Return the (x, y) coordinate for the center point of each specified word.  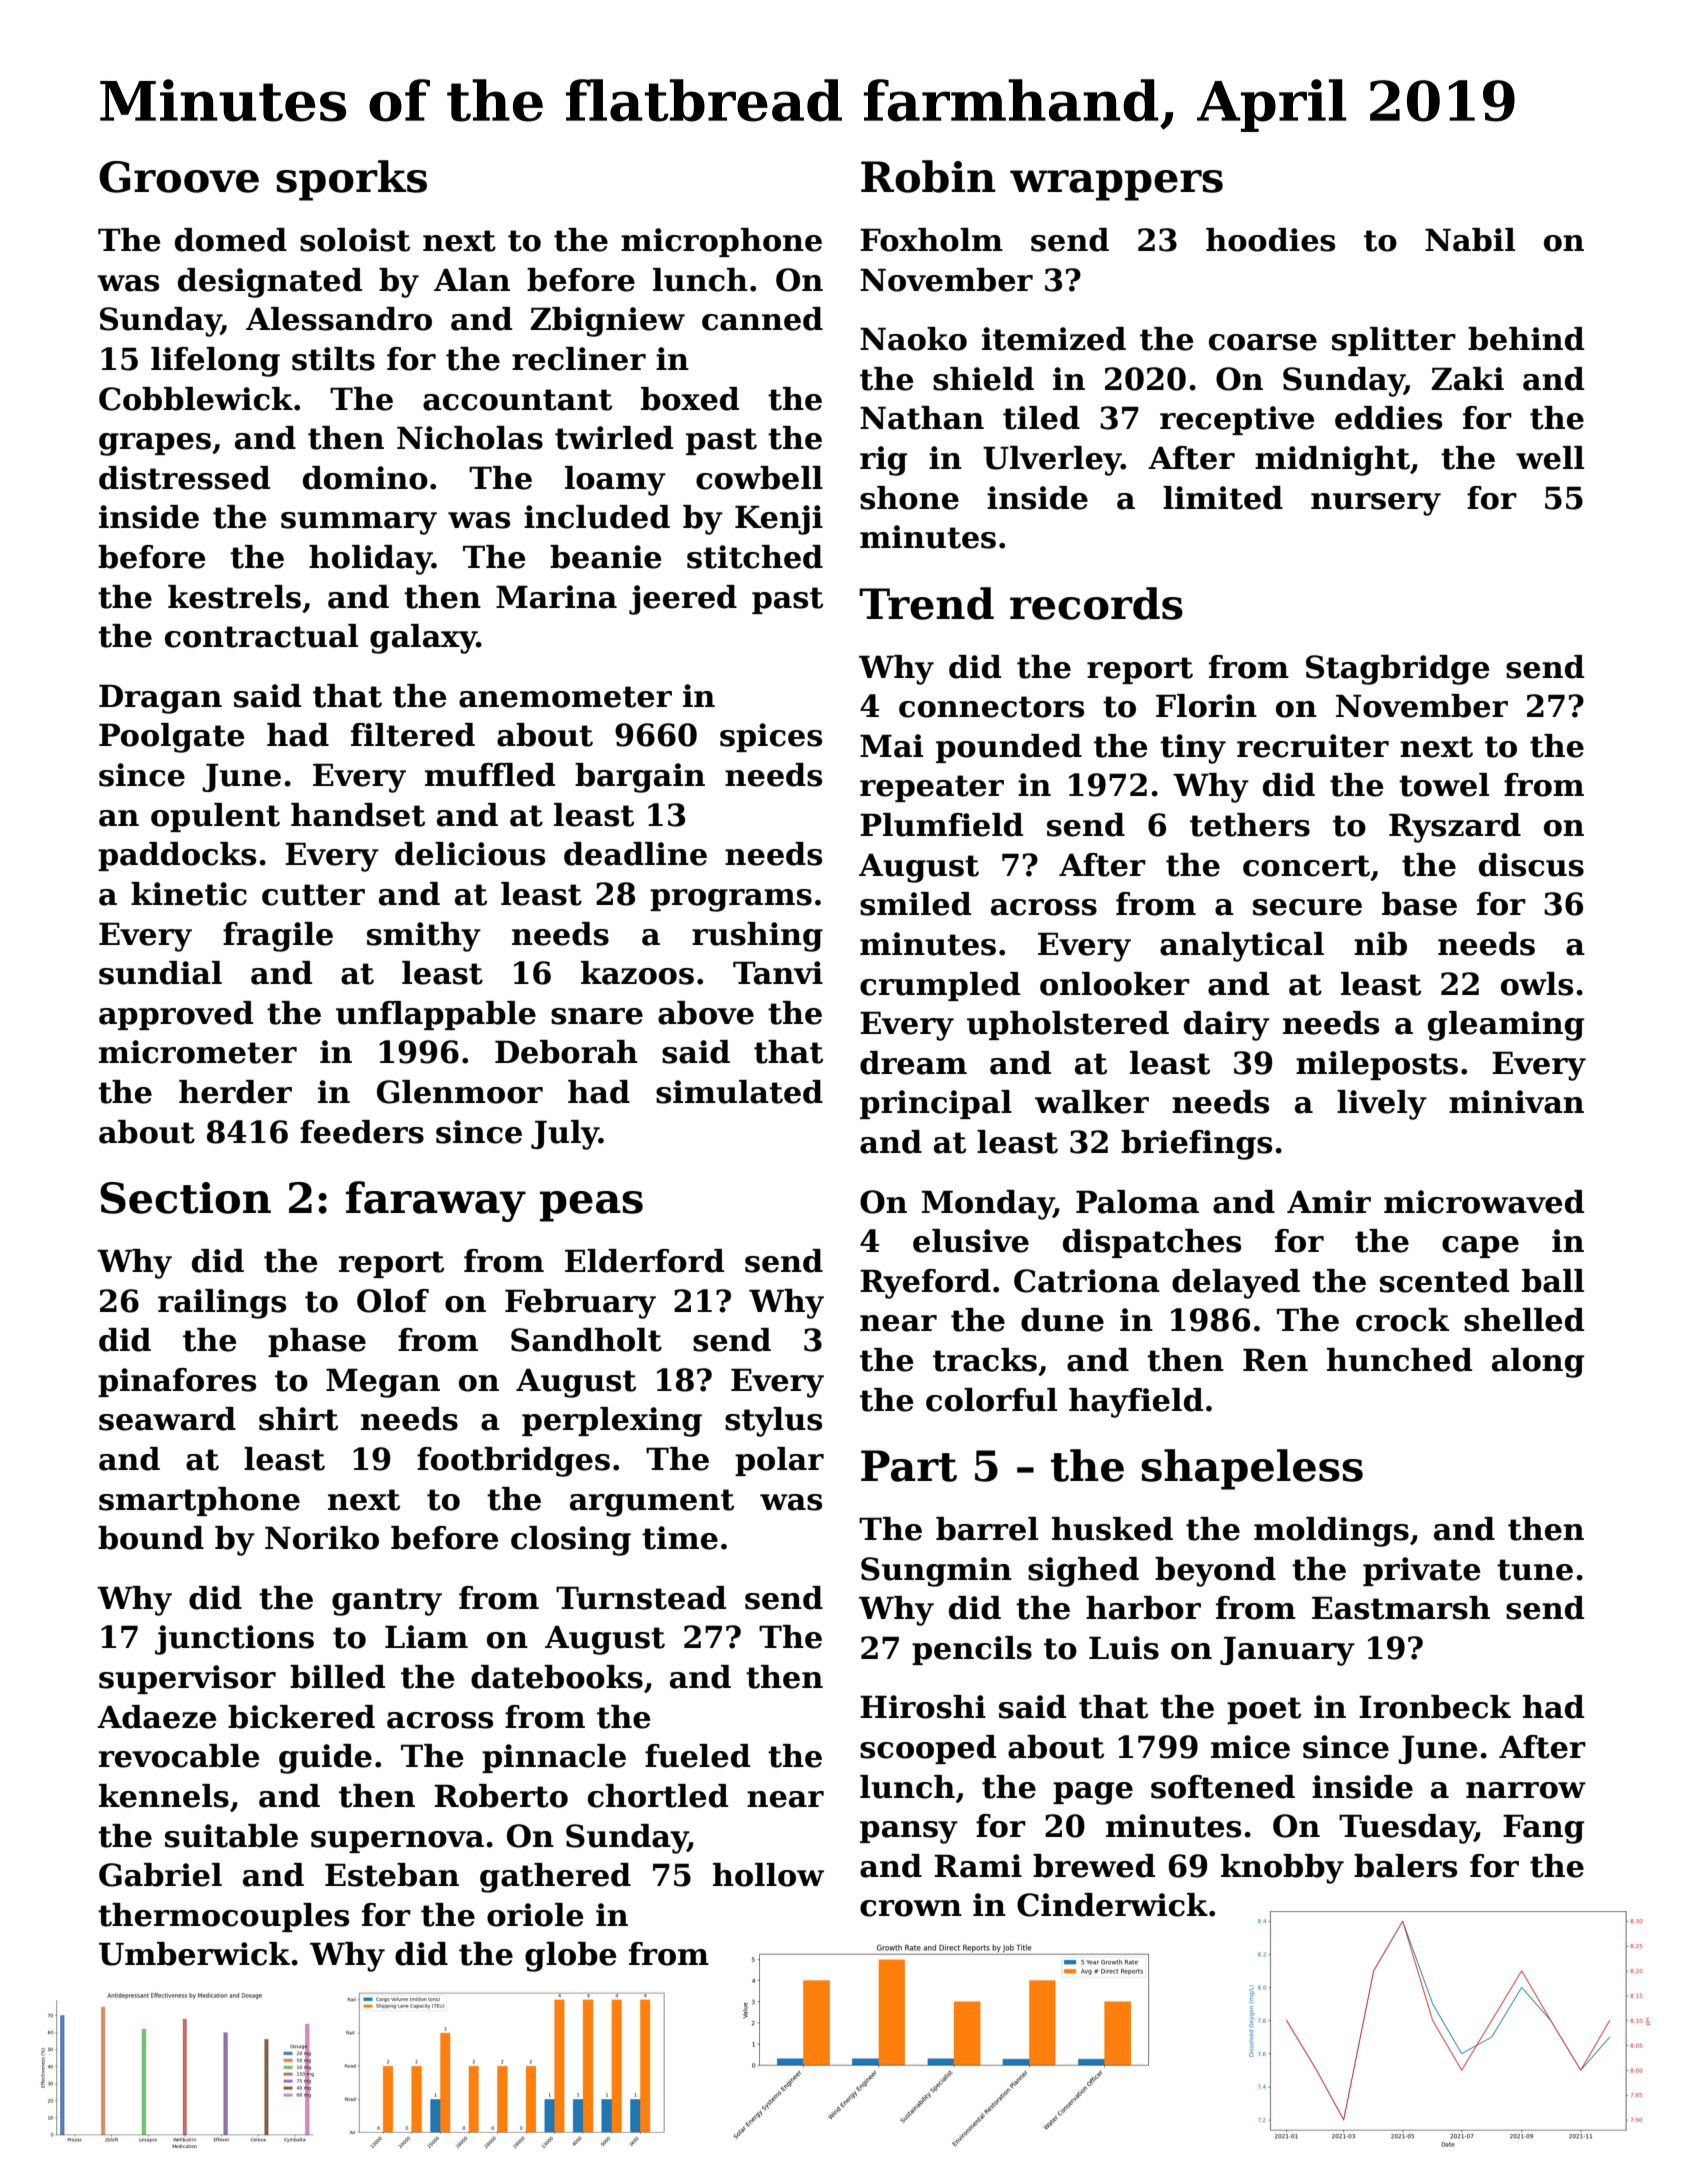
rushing (757, 937)
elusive (971, 1241)
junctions (234, 1640)
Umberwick (194, 1954)
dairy (1227, 1026)
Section (185, 1198)
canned (762, 319)
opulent (215, 817)
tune (1535, 1570)
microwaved (1484, 1202)
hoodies (1270, 240)
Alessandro (339, 319)
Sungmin (936, 1572)
